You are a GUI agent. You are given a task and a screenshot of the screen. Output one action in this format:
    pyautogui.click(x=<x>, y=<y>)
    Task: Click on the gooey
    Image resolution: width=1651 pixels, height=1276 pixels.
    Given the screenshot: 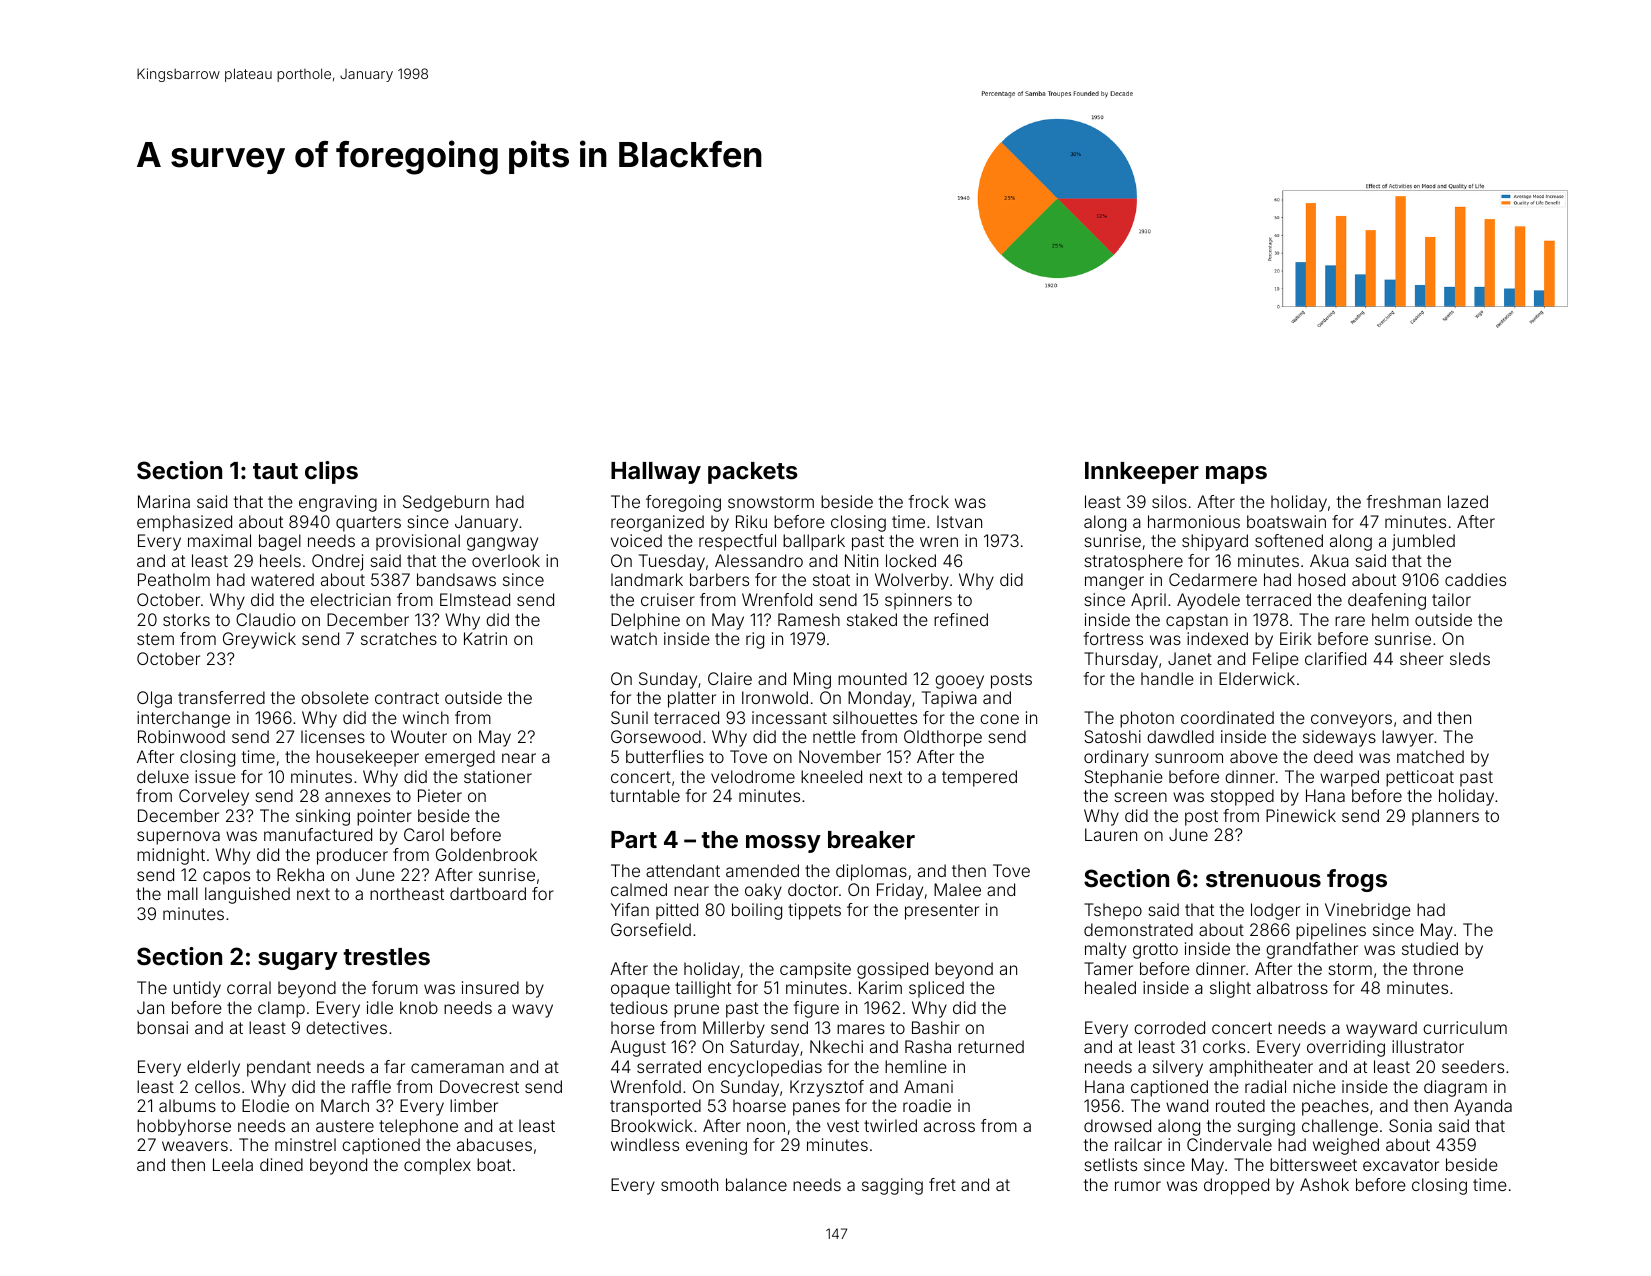 What is the action you would take?
    pyautogui.click(x=959, y=682)
